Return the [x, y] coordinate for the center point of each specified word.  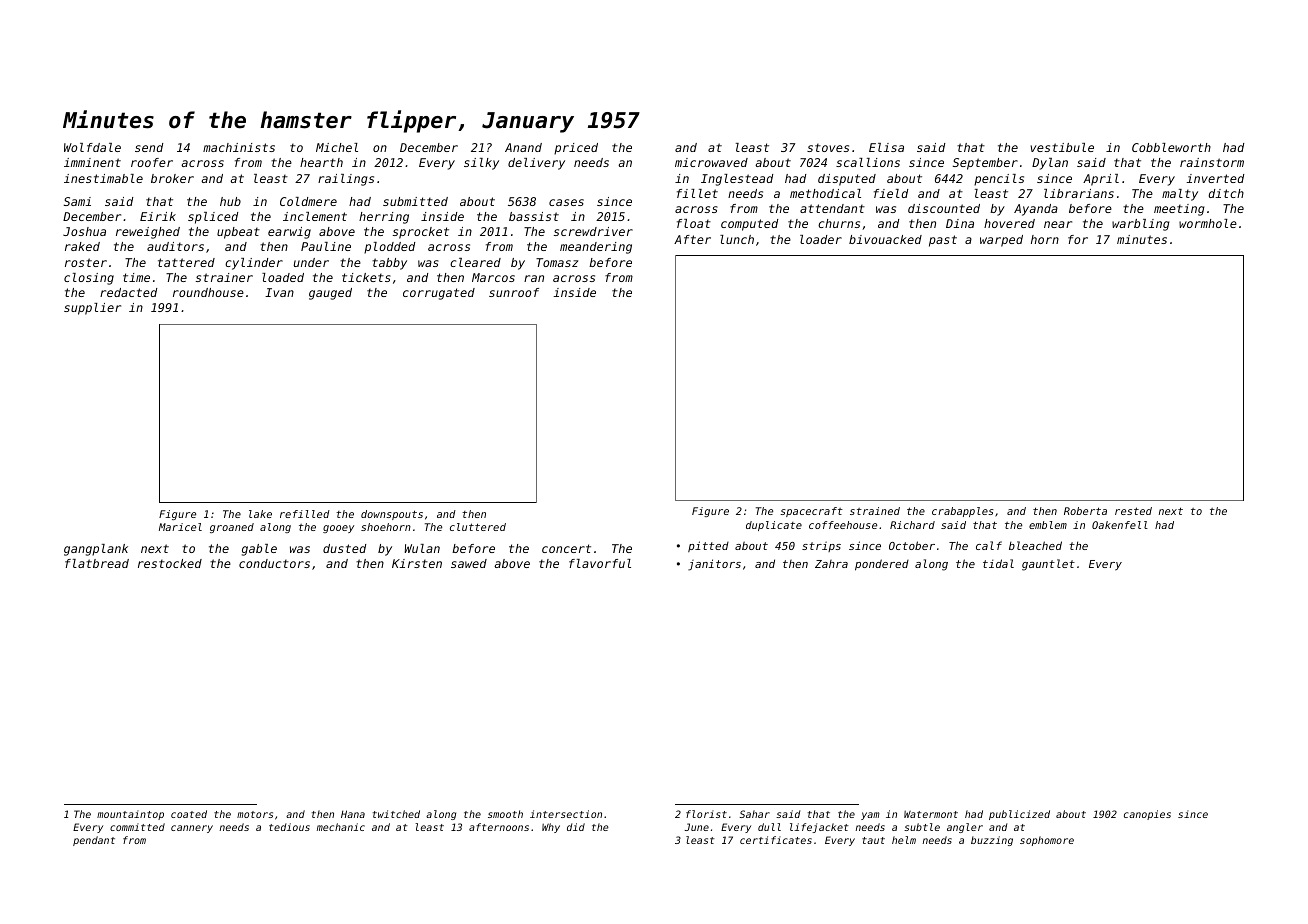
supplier [92, 309]
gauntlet [1048, 565]
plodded [389, 248]
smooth [505, 814]
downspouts [392, 515]
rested [1133, 511]
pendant [94, 841]
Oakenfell [1120, 525]
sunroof [514, 292]
